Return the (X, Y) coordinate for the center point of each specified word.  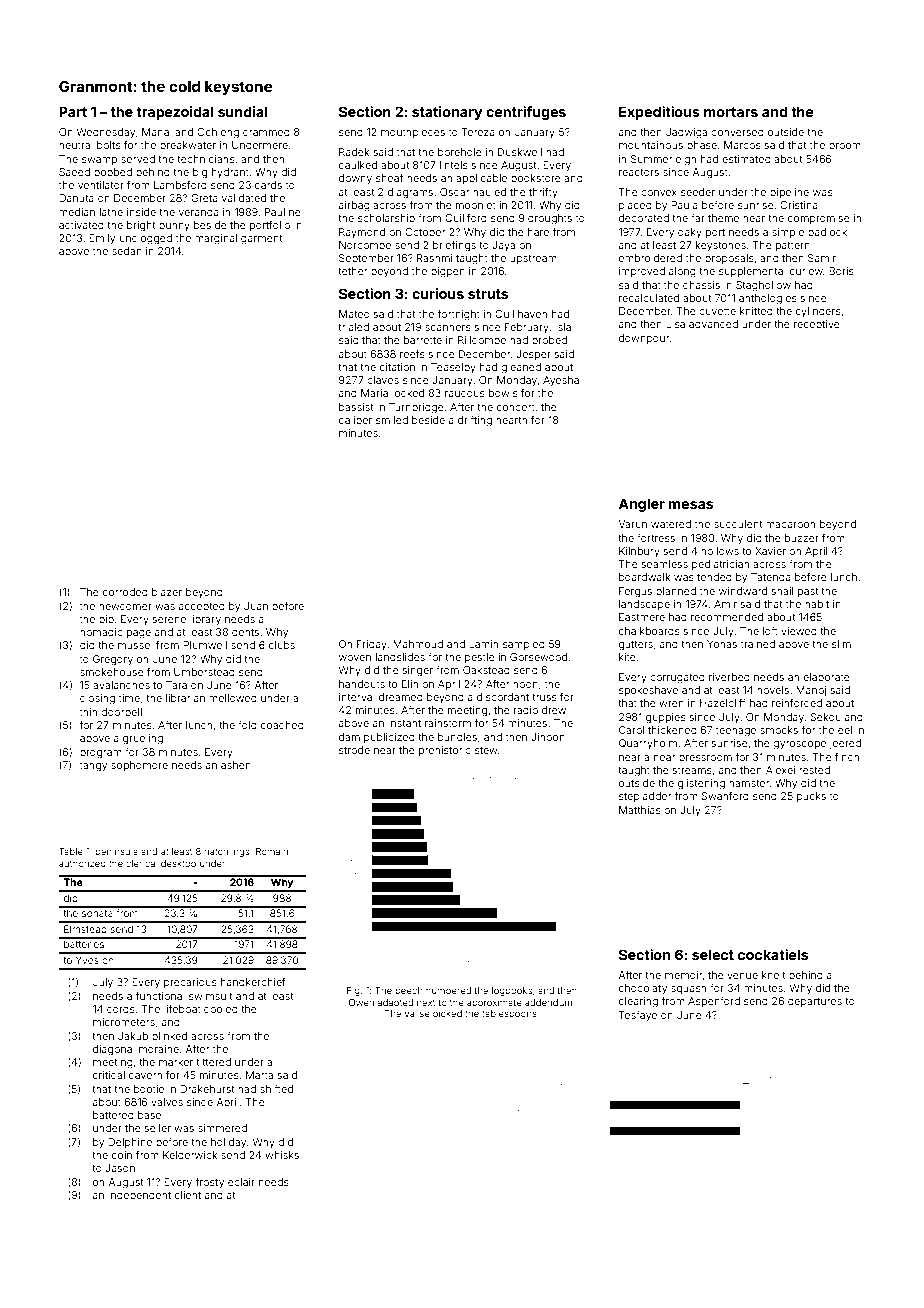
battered (113, 1115)
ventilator (101, 185)
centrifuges (526, 113)
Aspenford (714, 1002)
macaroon (790, 525)
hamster (749, 783)
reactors (639, 172)
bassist (356, 407)
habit (817, 604)
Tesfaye (638, 1016)
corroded (125, 592)
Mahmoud (418, 644)
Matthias (640, 810)
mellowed (233, 698)
